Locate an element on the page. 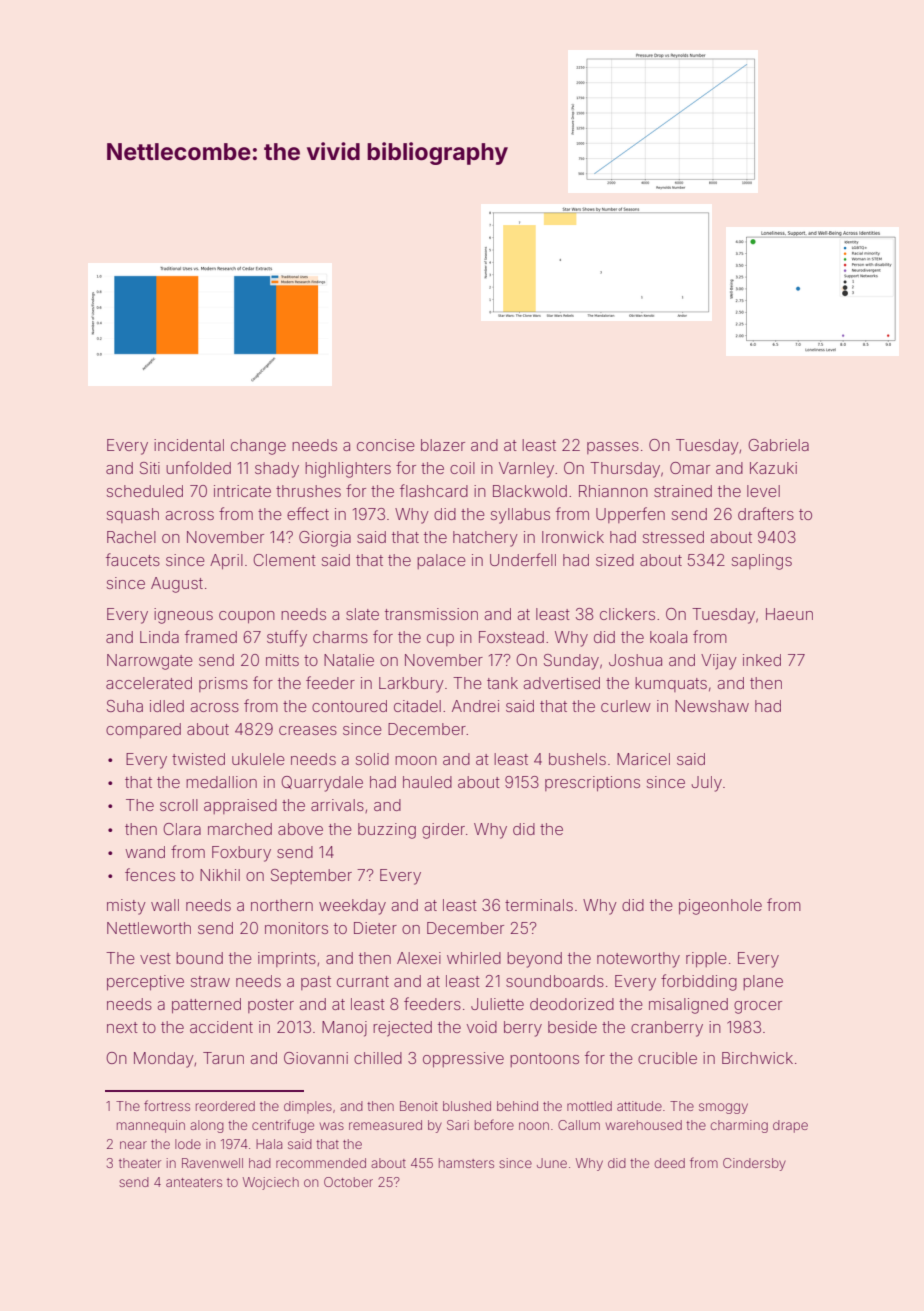 The height and width of the page is (1311, 924). drape is located at coordinates (790, 1126).
